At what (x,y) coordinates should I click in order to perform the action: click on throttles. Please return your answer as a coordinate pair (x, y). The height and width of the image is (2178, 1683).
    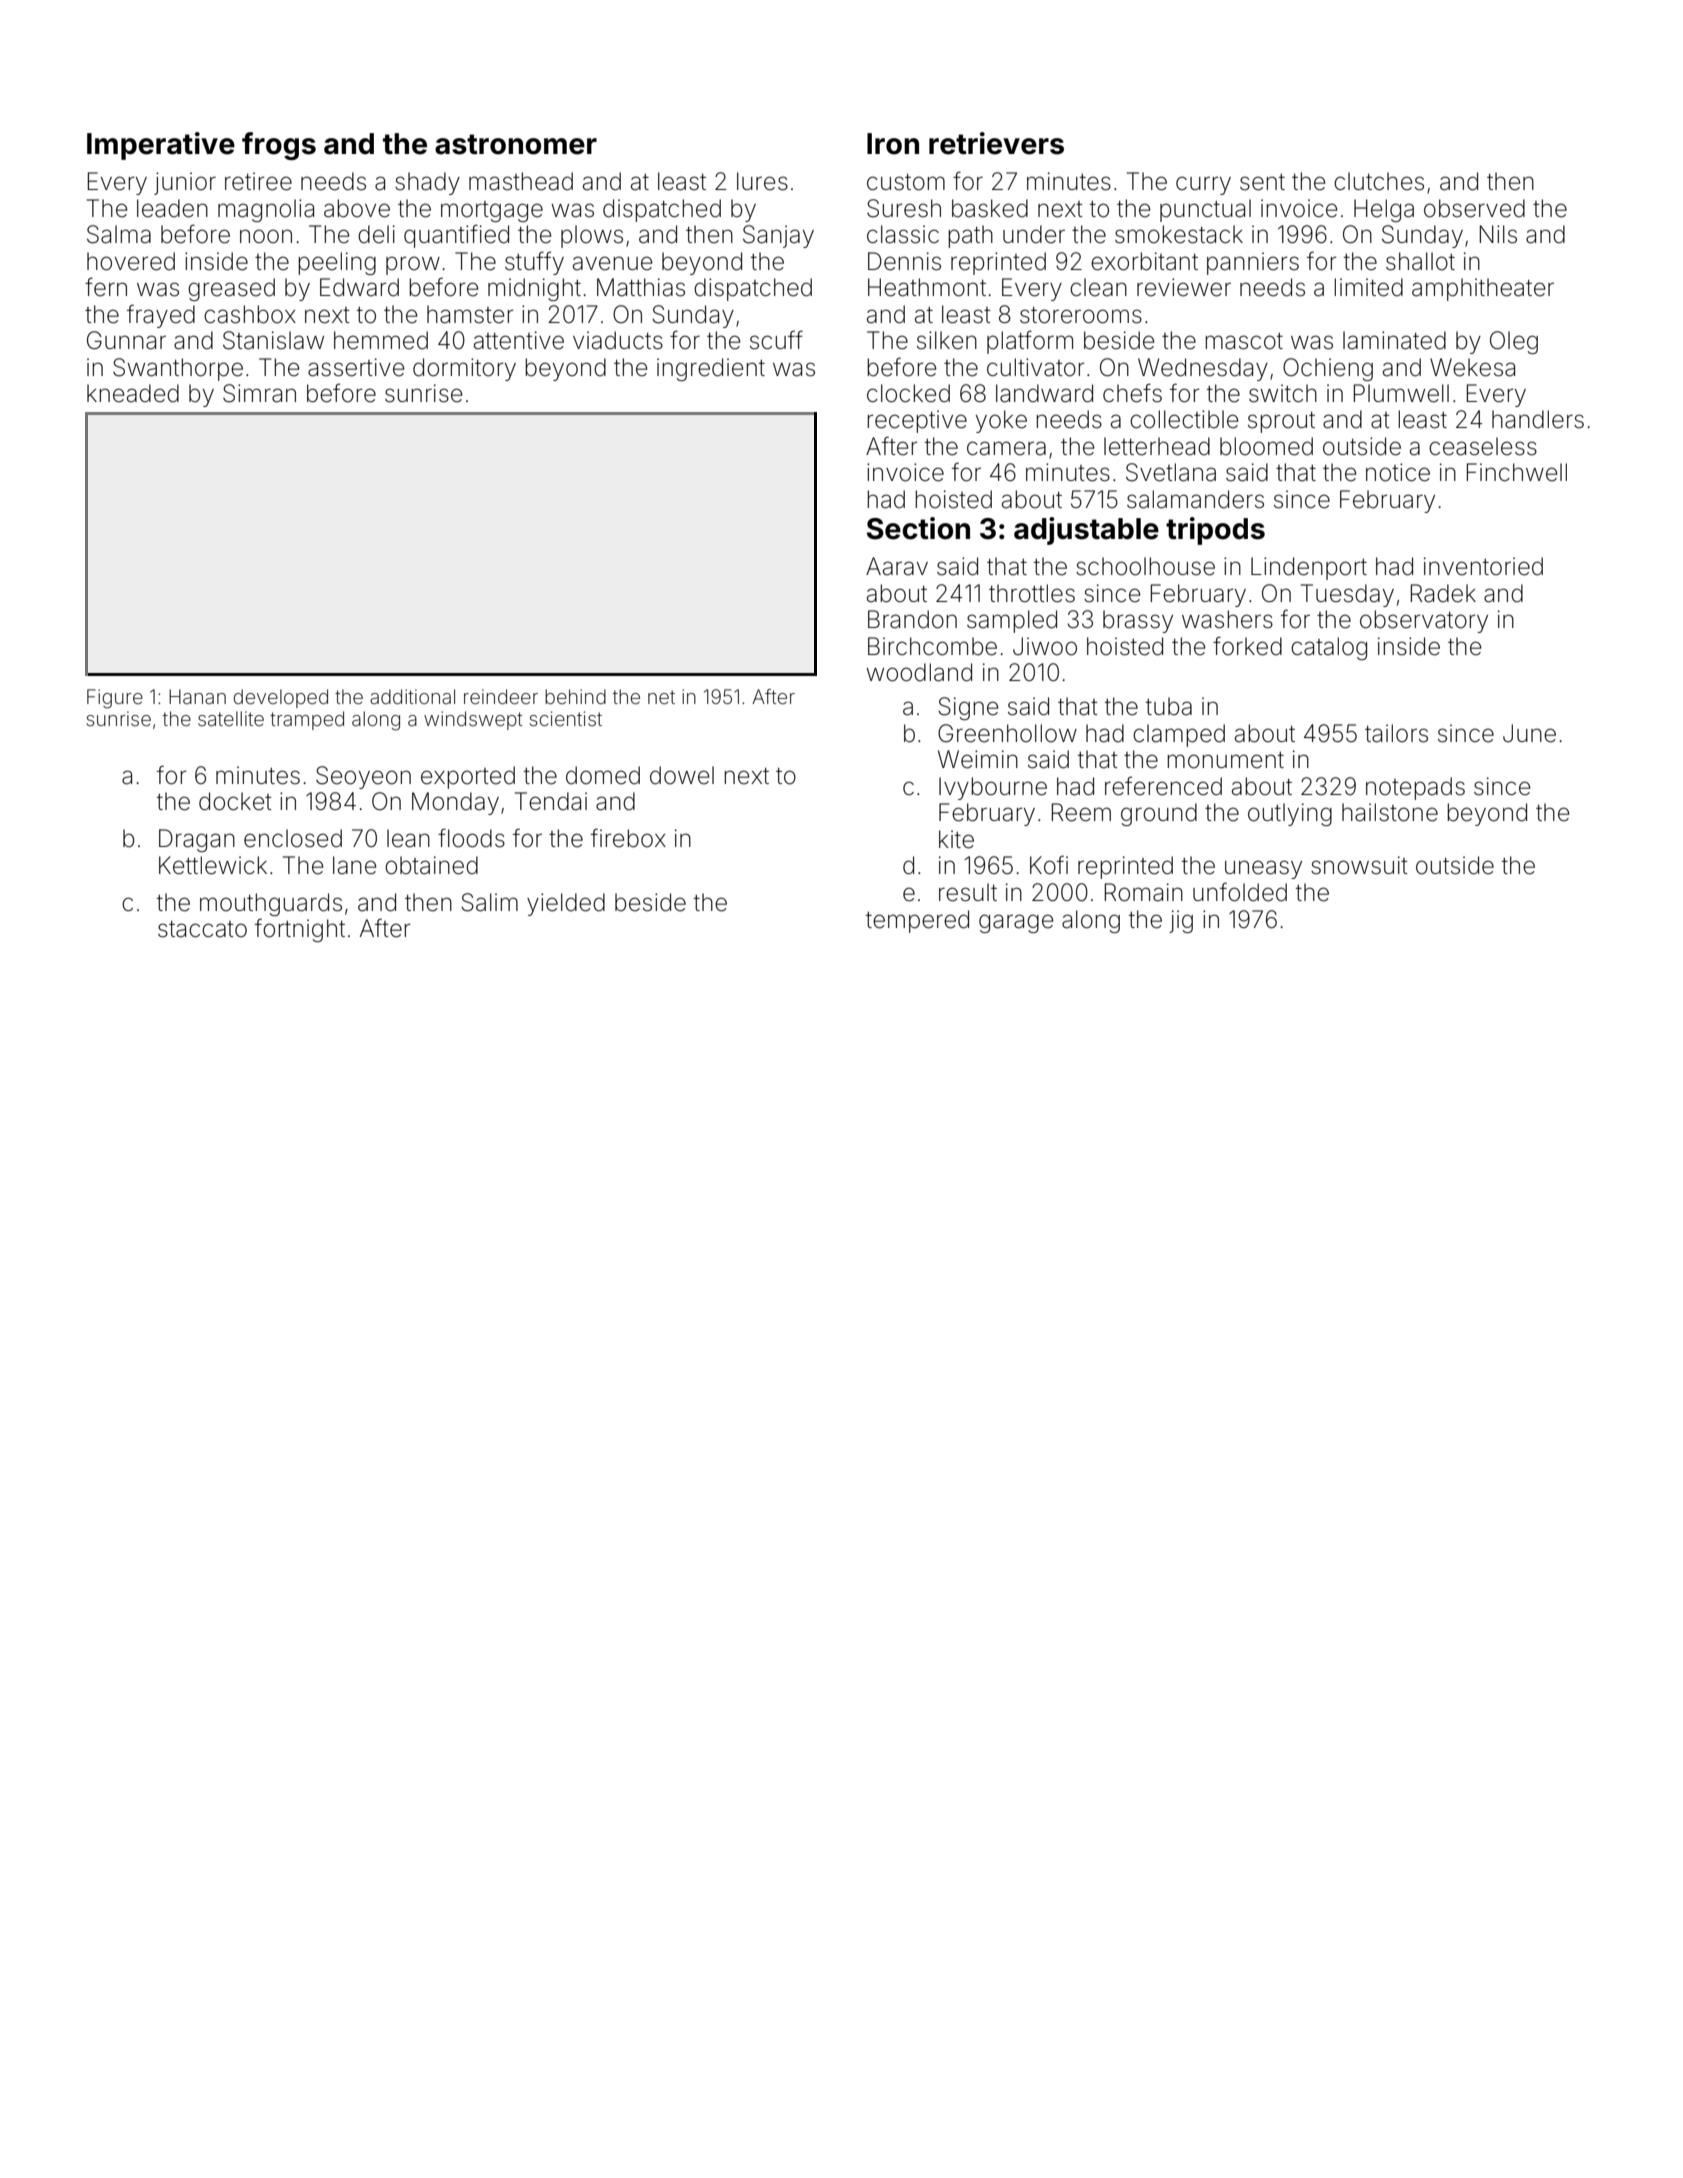
    Looking at the image, I should click on (1032, 593).
